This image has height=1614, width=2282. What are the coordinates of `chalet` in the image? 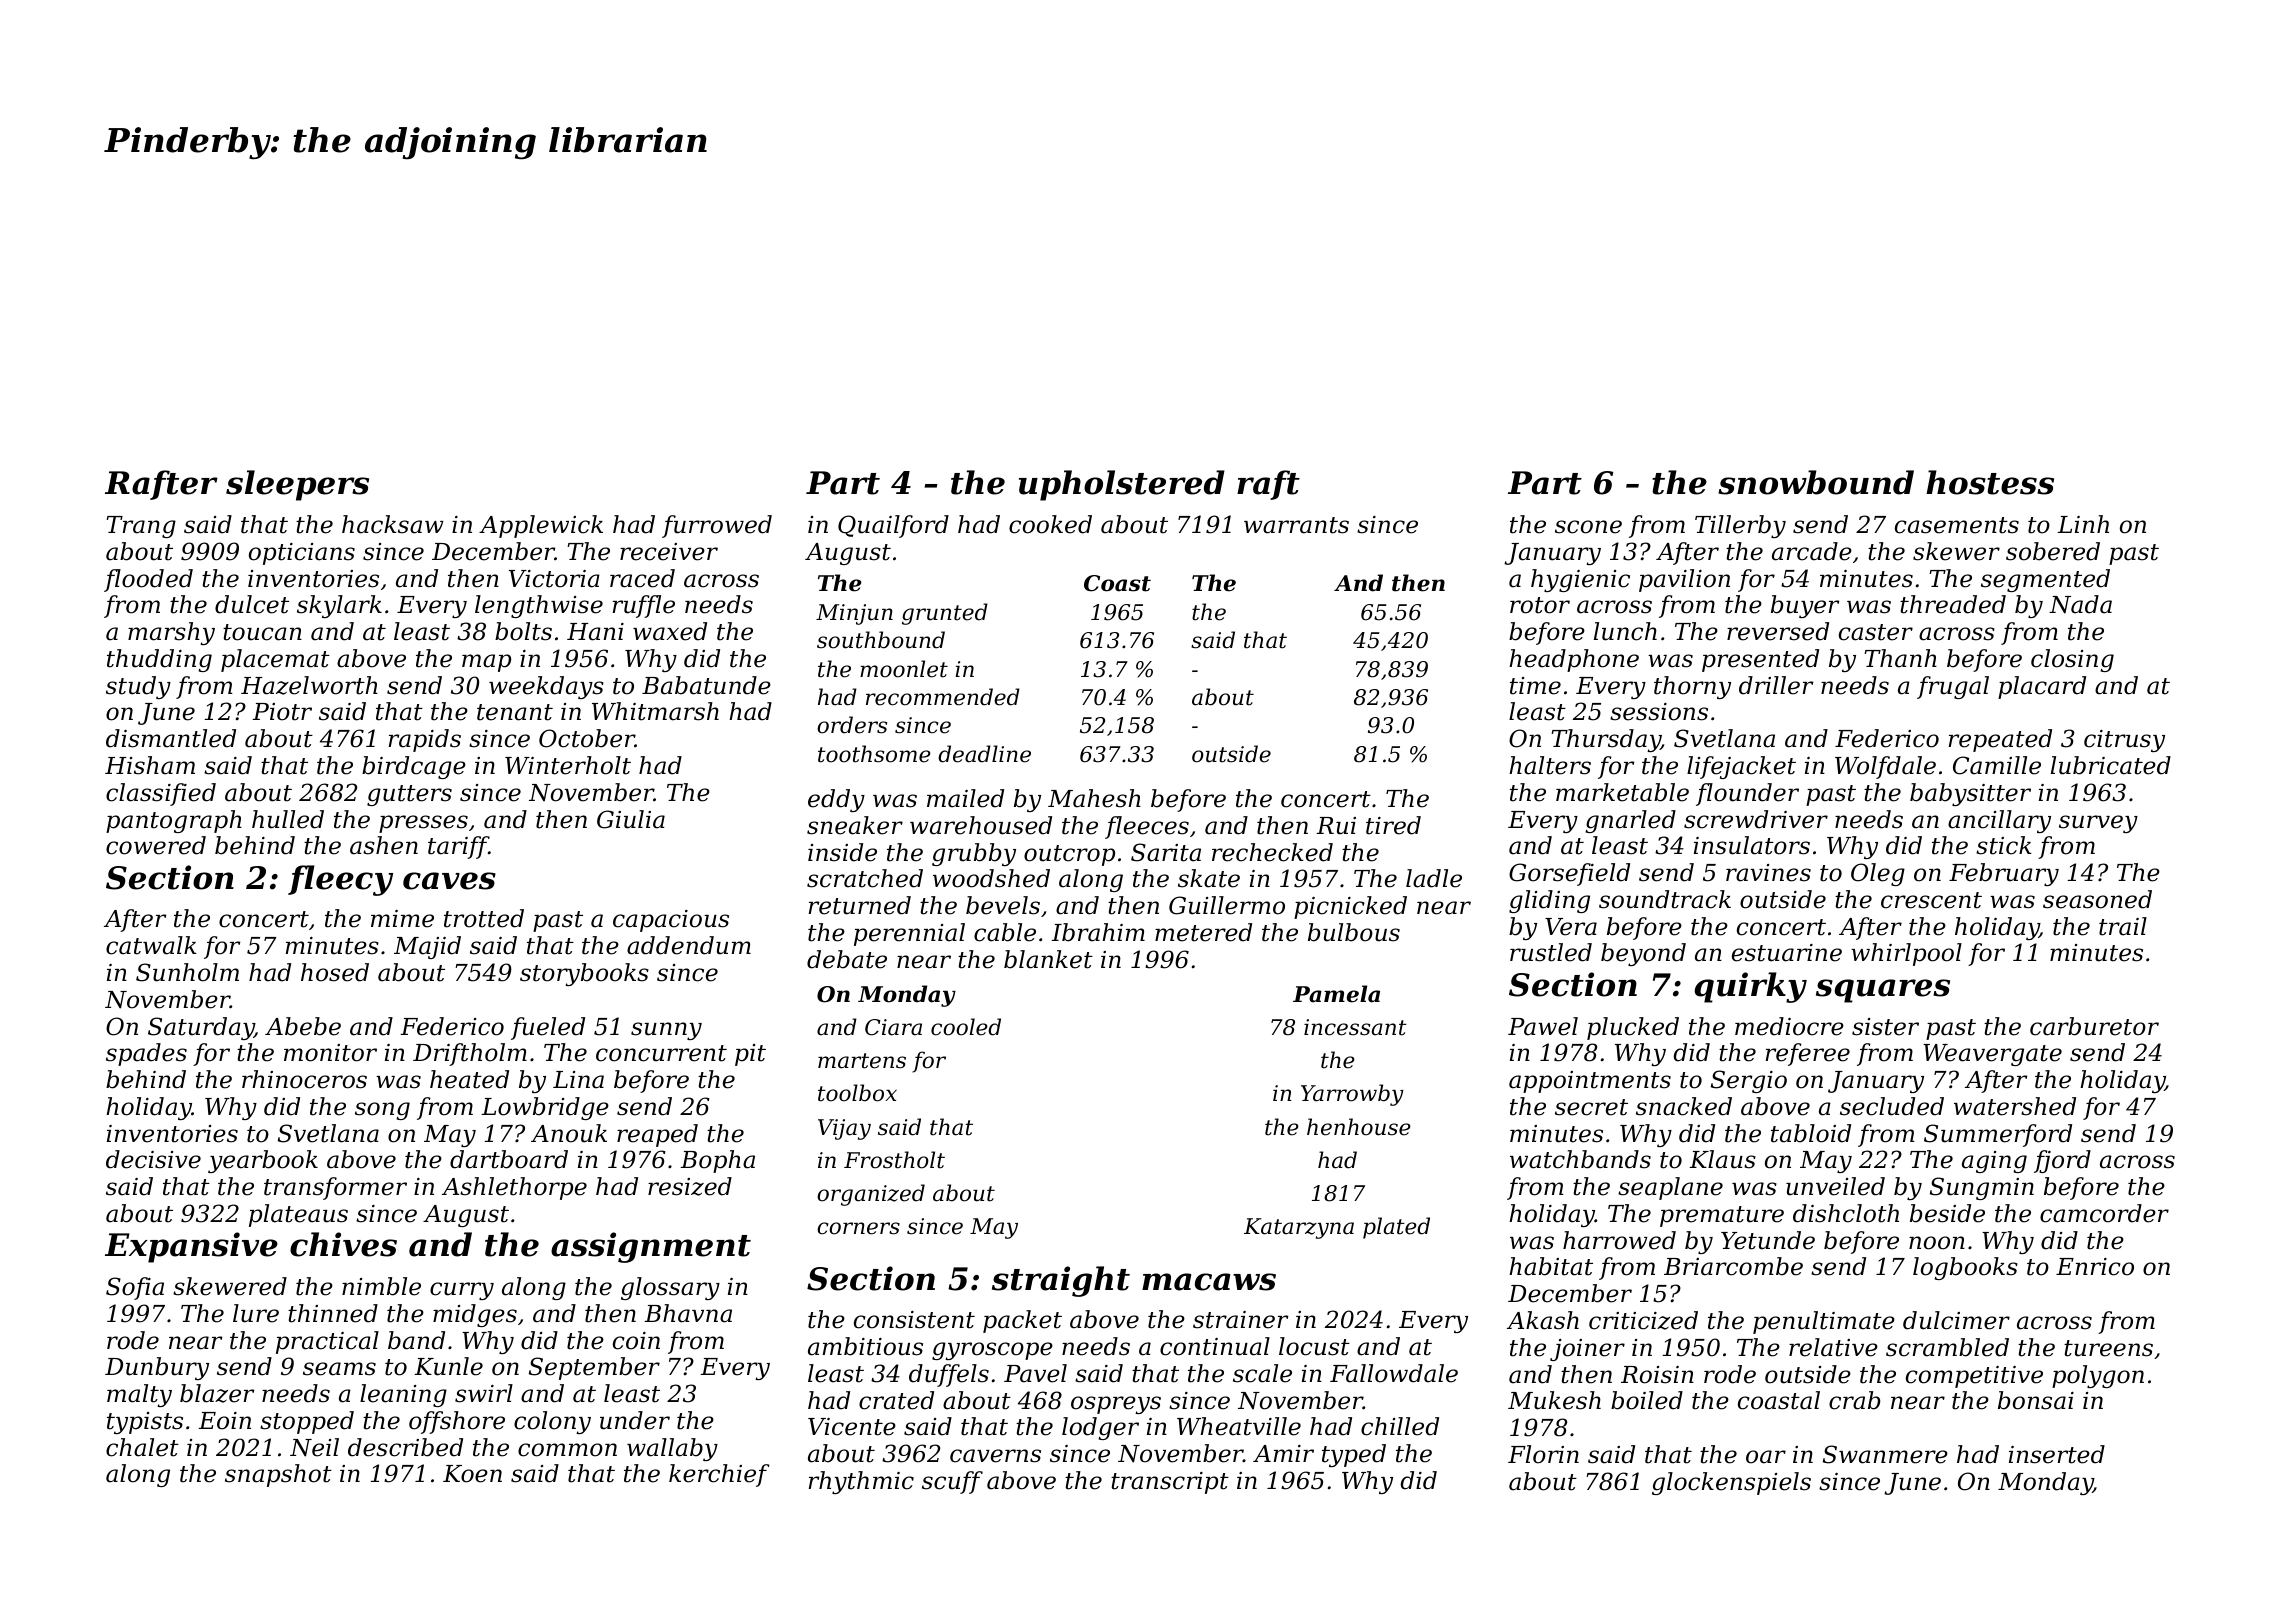 It's located at (142, 1447).
